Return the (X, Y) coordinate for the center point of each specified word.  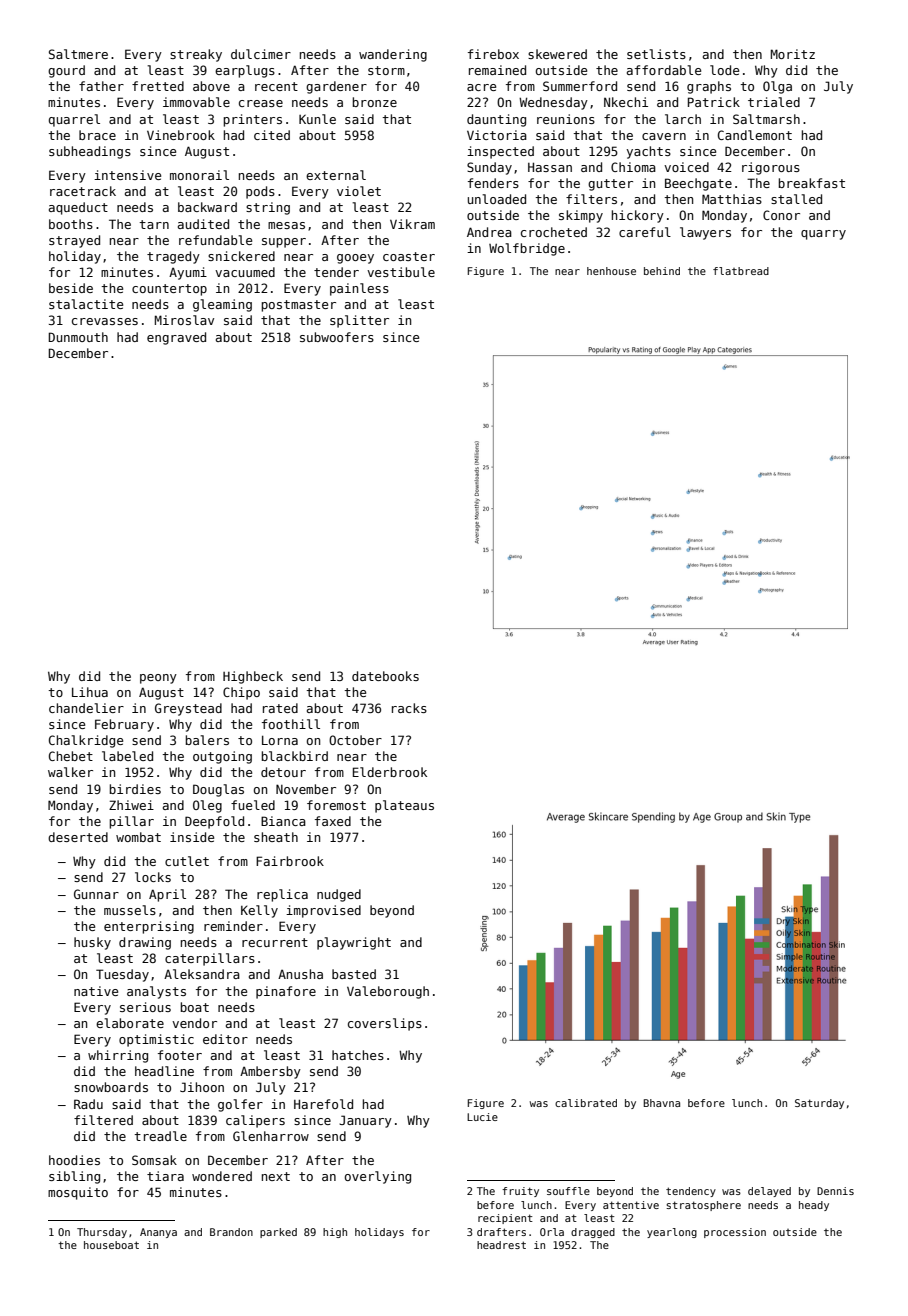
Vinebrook (181, 135)
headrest (501, 1245)
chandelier (86, 708)
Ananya (158, 1233)
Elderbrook (390, 772)
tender (336, 272)
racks (409, 708)
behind (662, 271)
